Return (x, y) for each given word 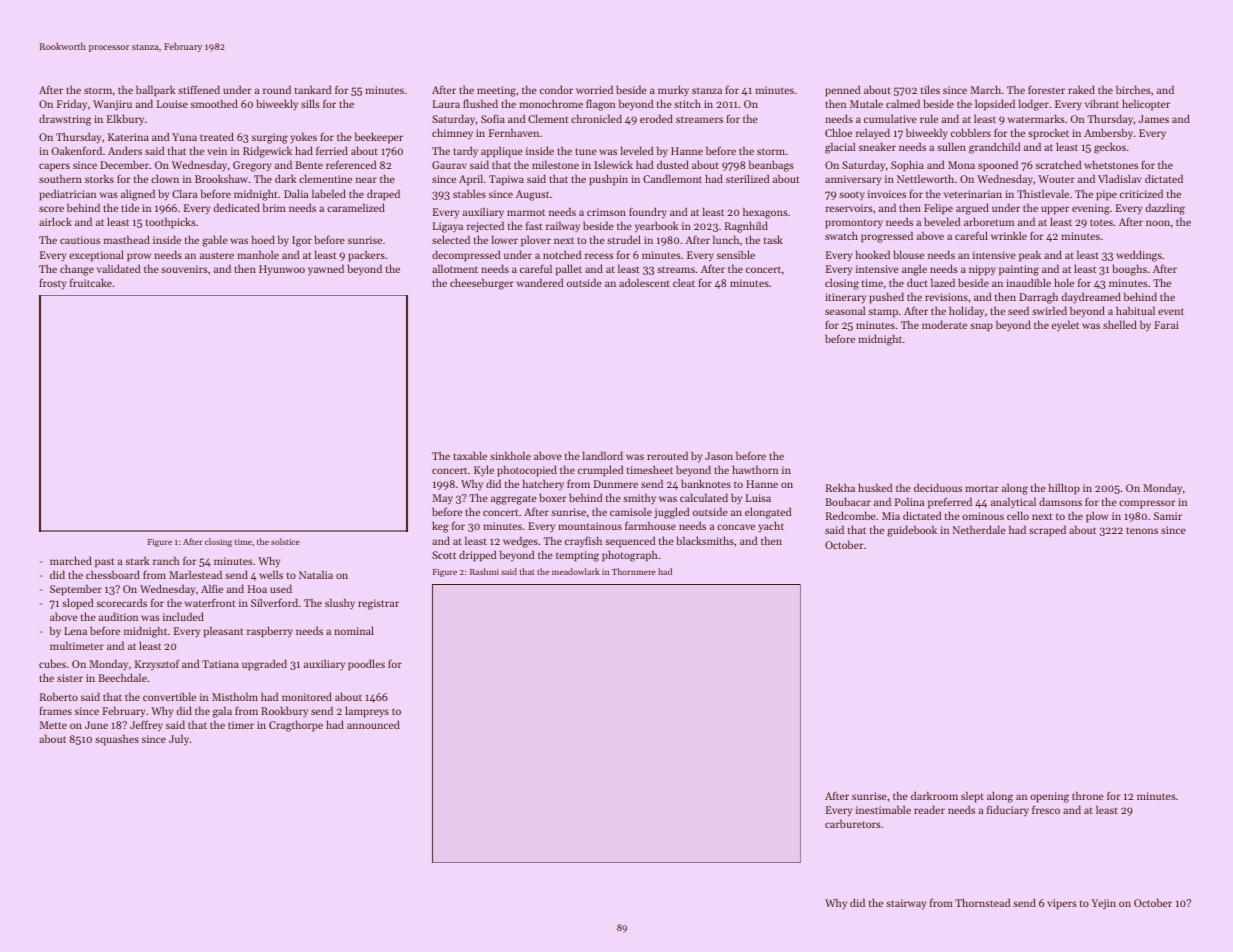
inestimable (883, 809)
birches (1133, 89)
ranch (166, 560)
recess (599, 256)
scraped (1047, 531)
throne (1088, 795)
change (77, 270)
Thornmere (634, 571)
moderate (944, 324)
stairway (906, 904)
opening (1049, 797)
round (277, 89)
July (179, 739)
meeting (496, 91)
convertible (169, 696)
